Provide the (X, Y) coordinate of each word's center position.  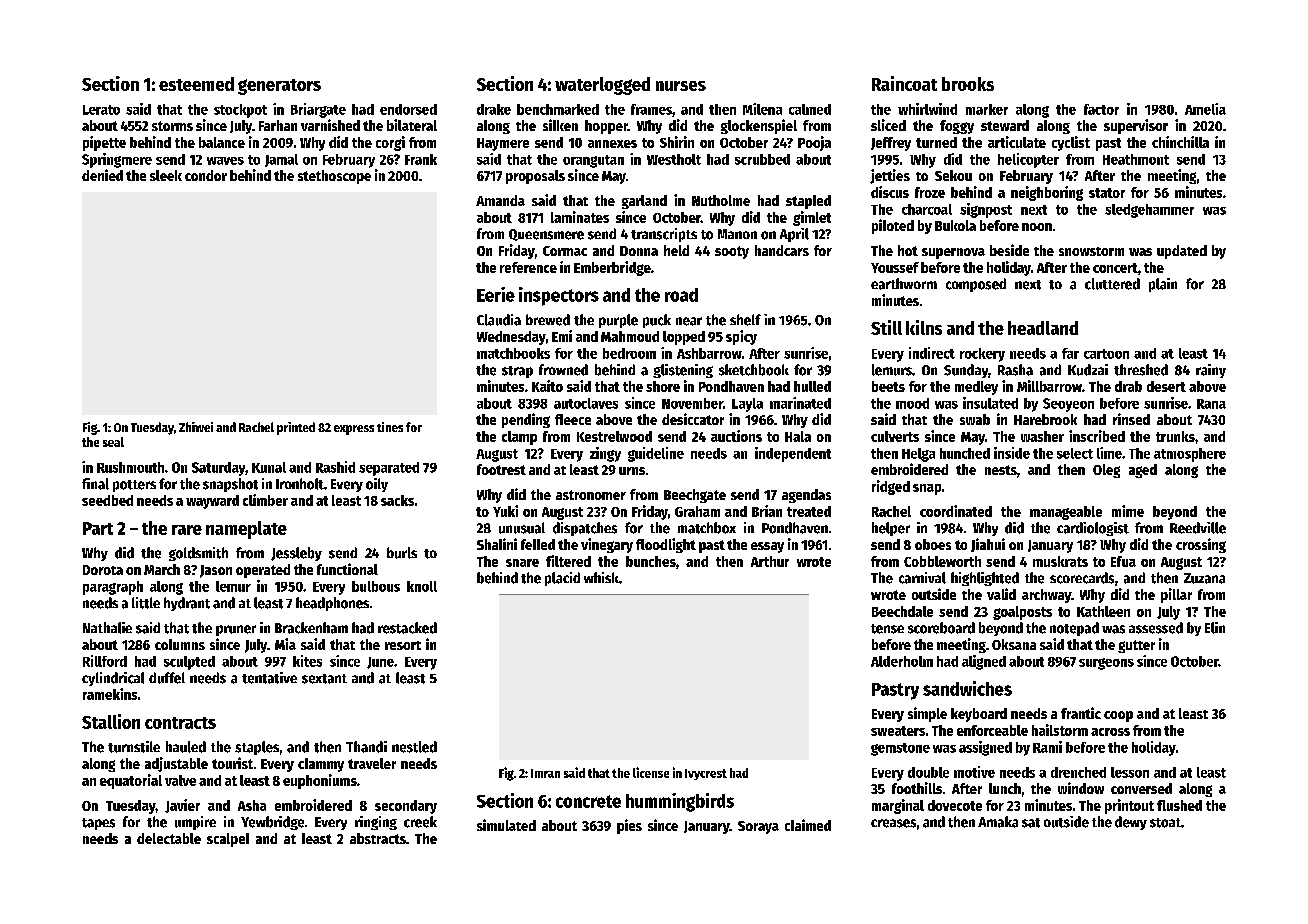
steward (1005, 125)
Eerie (496, 294)
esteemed (196, 84)
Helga (918, 455)
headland (1043, 328)
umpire (195, 823)
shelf (745, 320)
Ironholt (300, 484)
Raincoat (904, 83)
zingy (605, 454)
